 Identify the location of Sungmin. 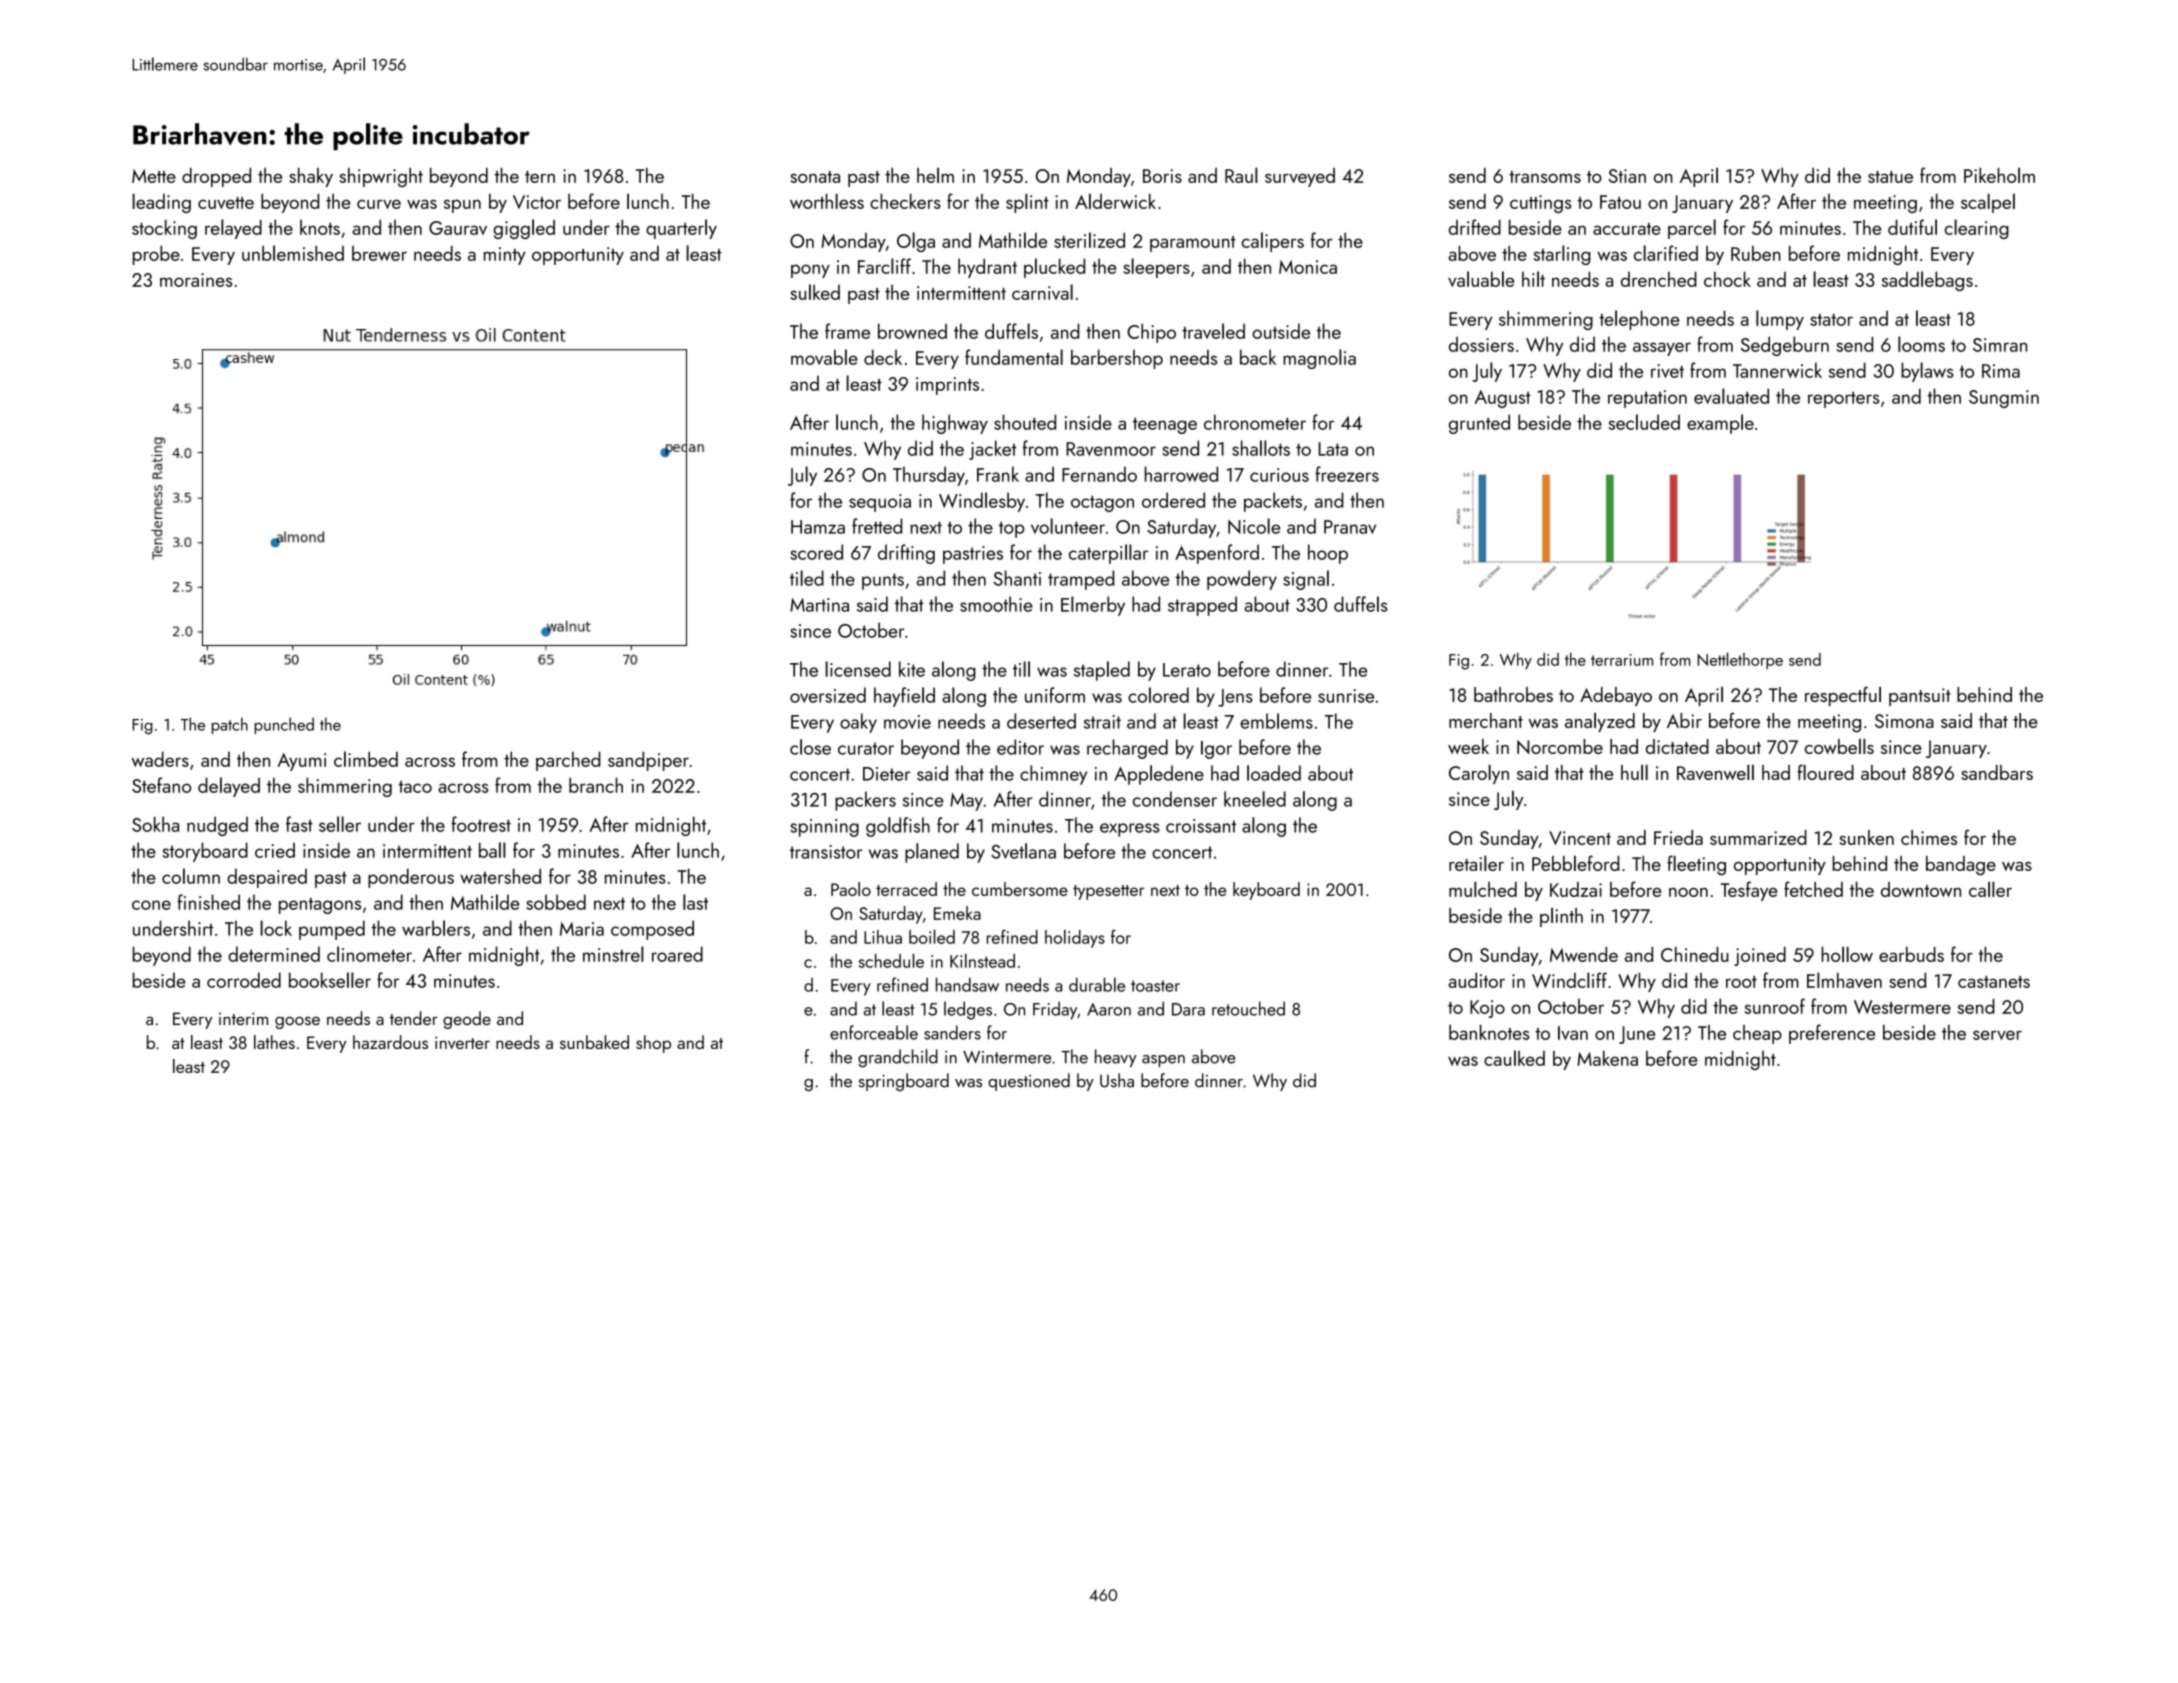
(2004, 399).
